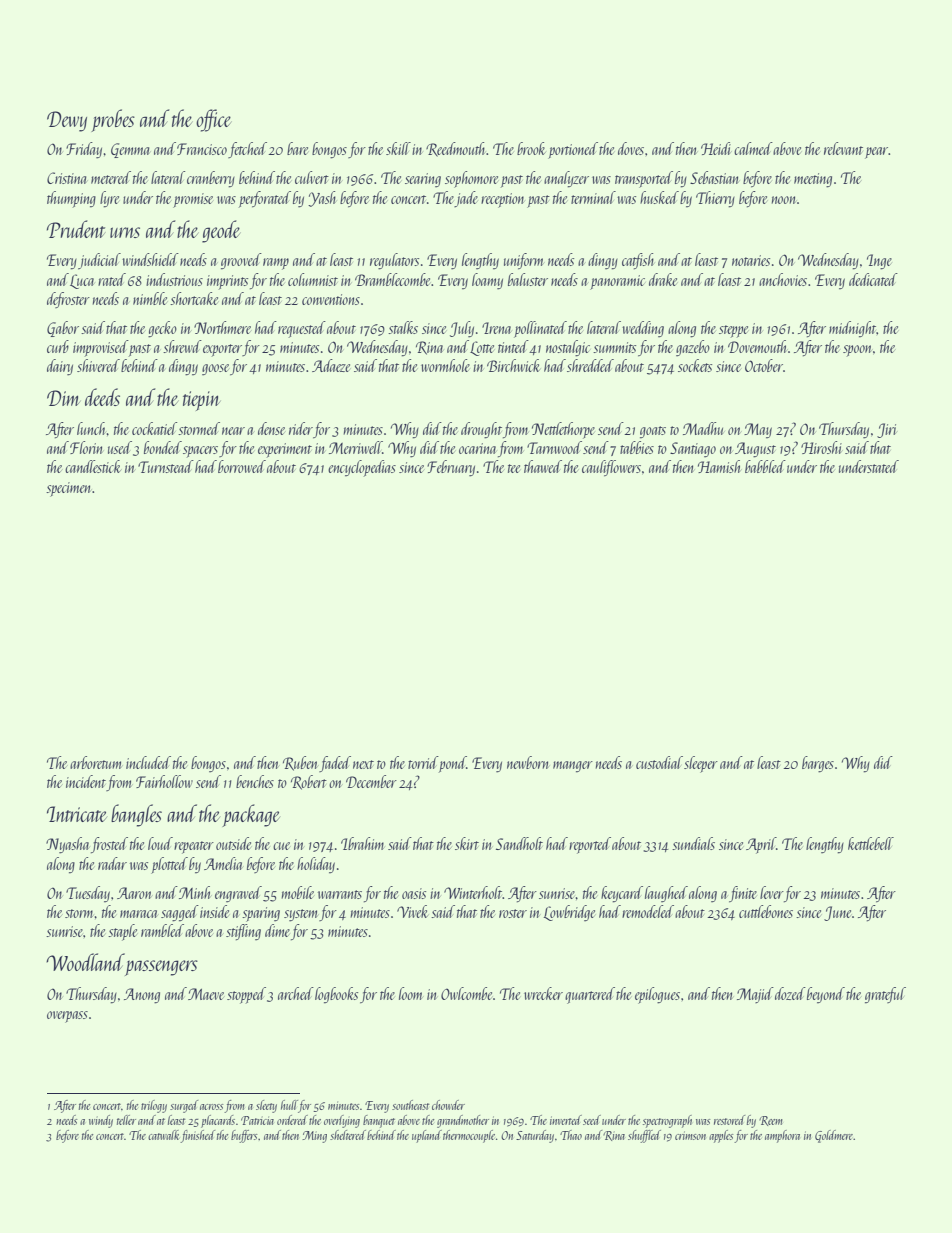 This document has width=952, height=1233. What do you see at coordinates (85, 962) in the document?
I see `Woodland` at bounding box center [85, 962].
